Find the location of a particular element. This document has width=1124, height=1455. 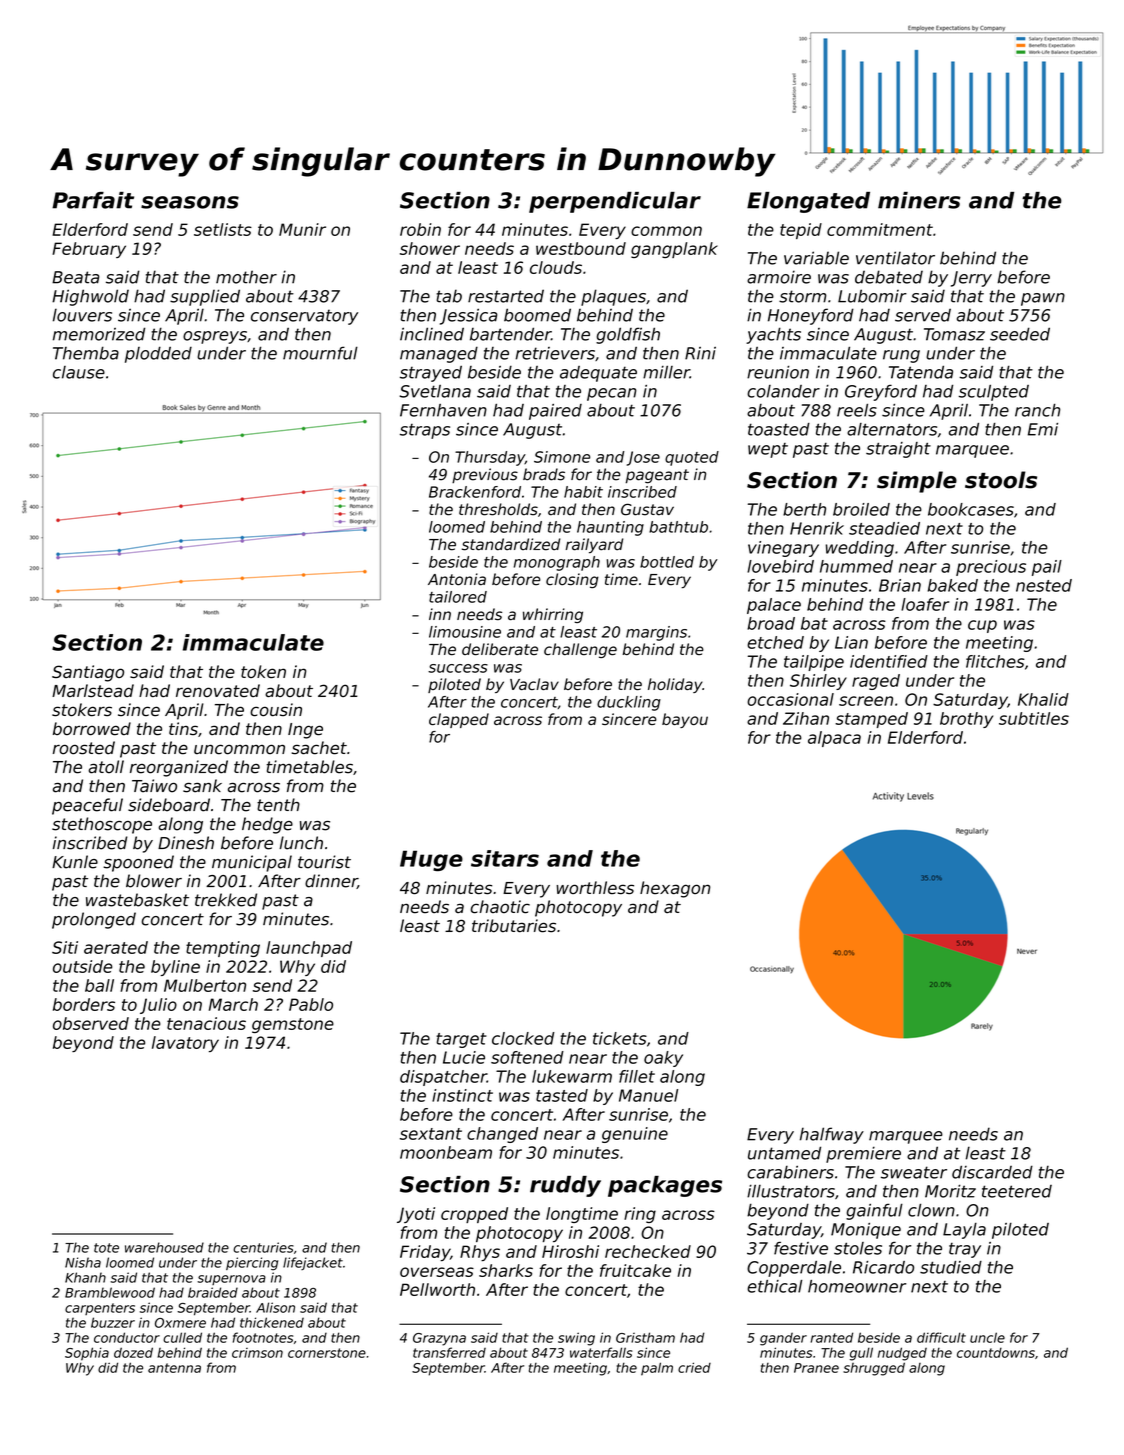

shrugged is located at coordinates (874, 1369).
